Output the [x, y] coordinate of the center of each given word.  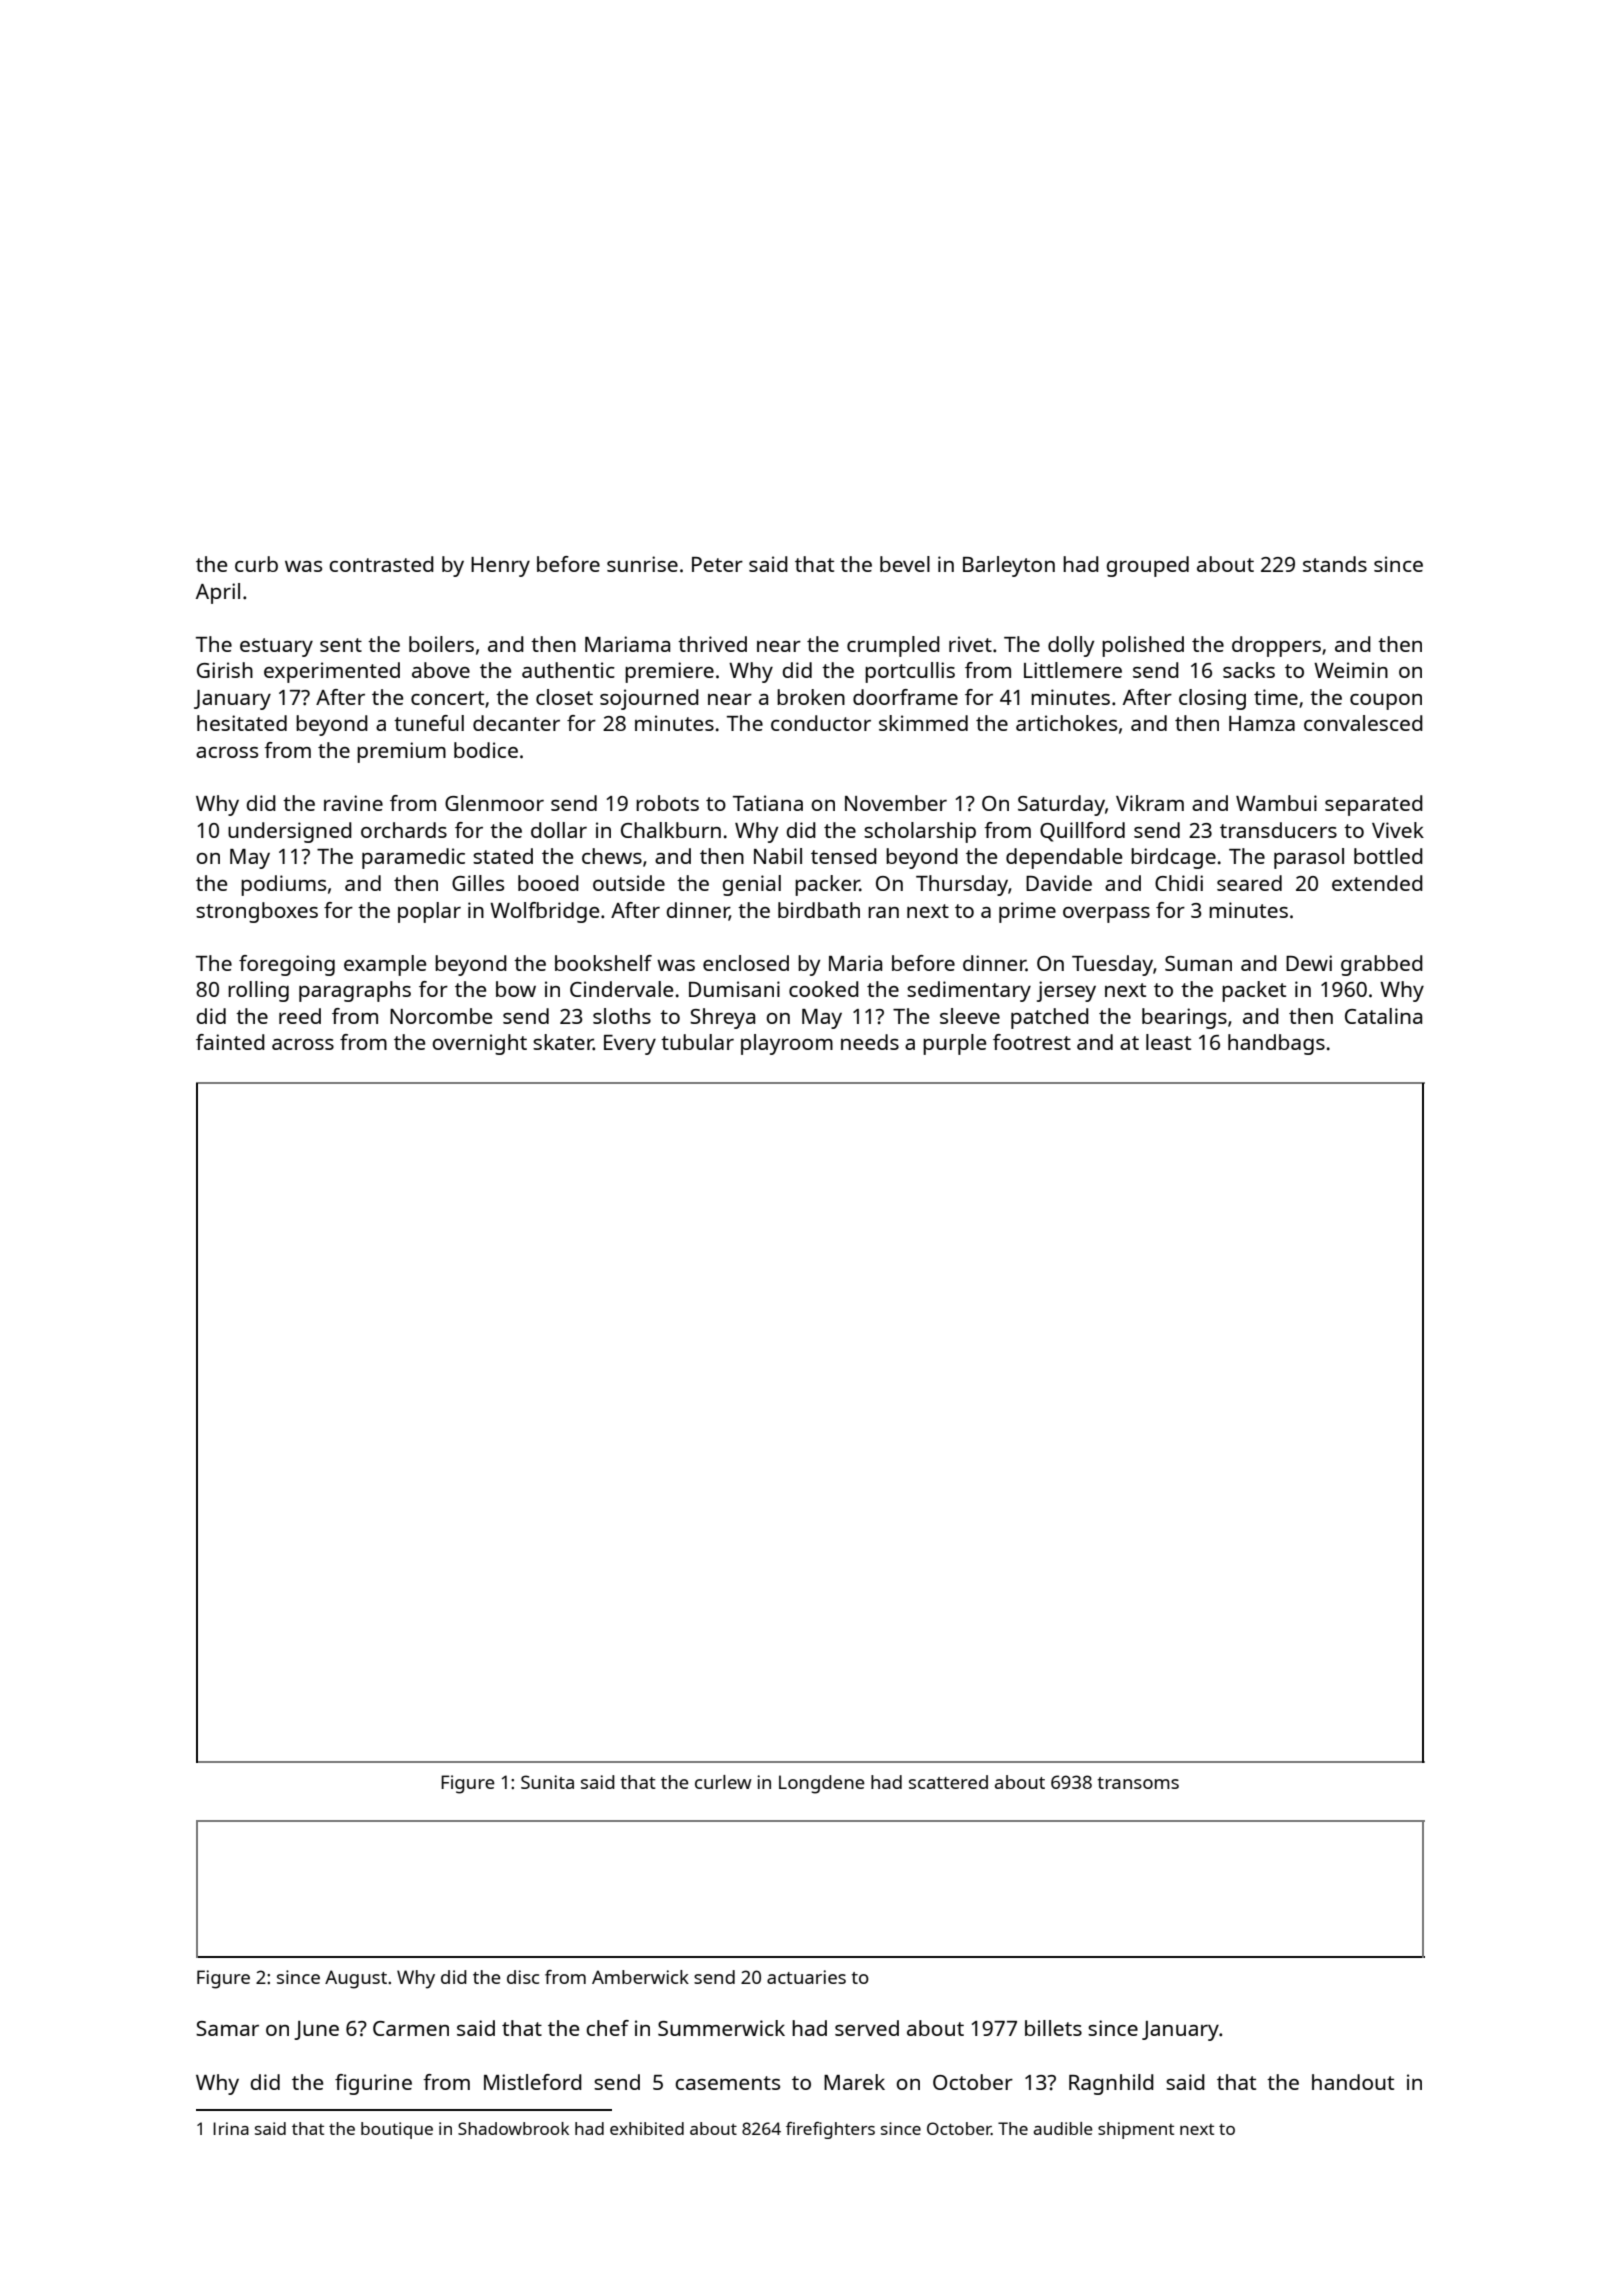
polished [1143, 646]
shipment [1136, 2130]
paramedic [413, 858]
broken [811, 697]
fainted [230, 1042]
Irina [231, 2128]
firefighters [830, 2130]
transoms [1138, 1783]
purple [954, 1044]
